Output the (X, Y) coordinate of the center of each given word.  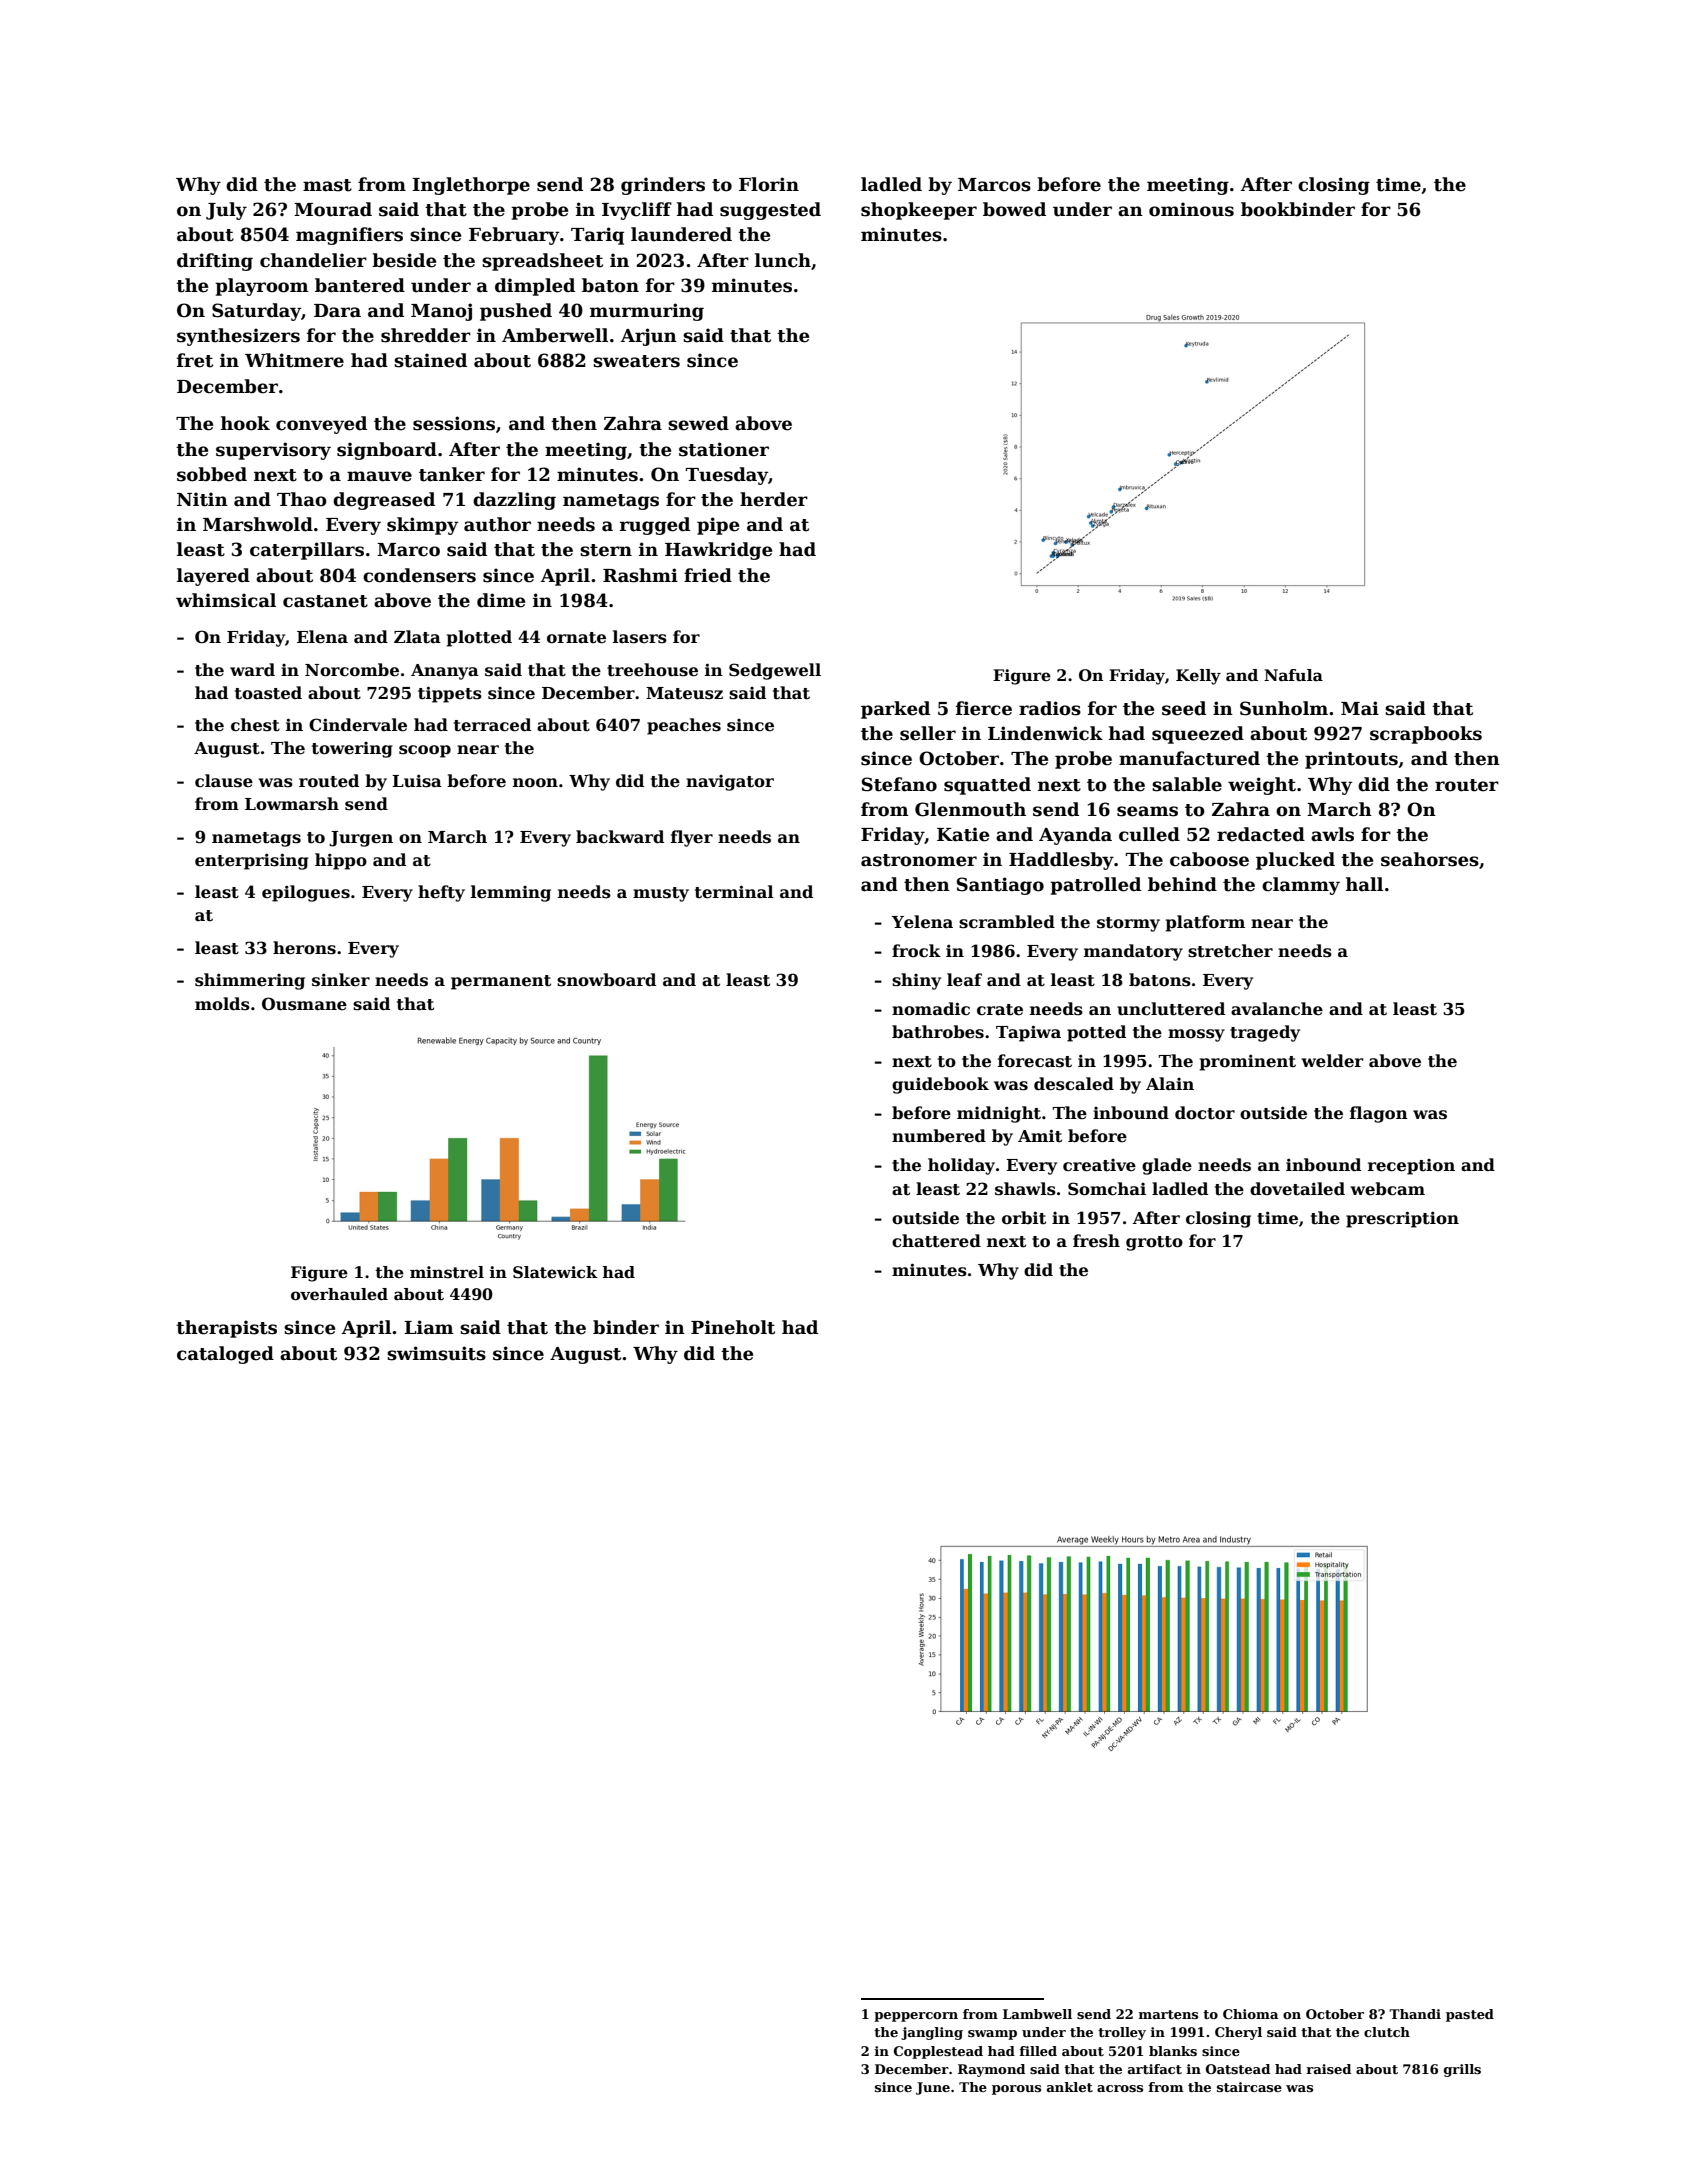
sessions (454, 423)
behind (1182, 884)
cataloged (225, 1355)
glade (1167, 1166)
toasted (268, 693)
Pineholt (733, 1327)
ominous (1191, 209)
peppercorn (916, 2017)
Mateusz (684, 693)
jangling (932, 2033)
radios (1050, 708)
